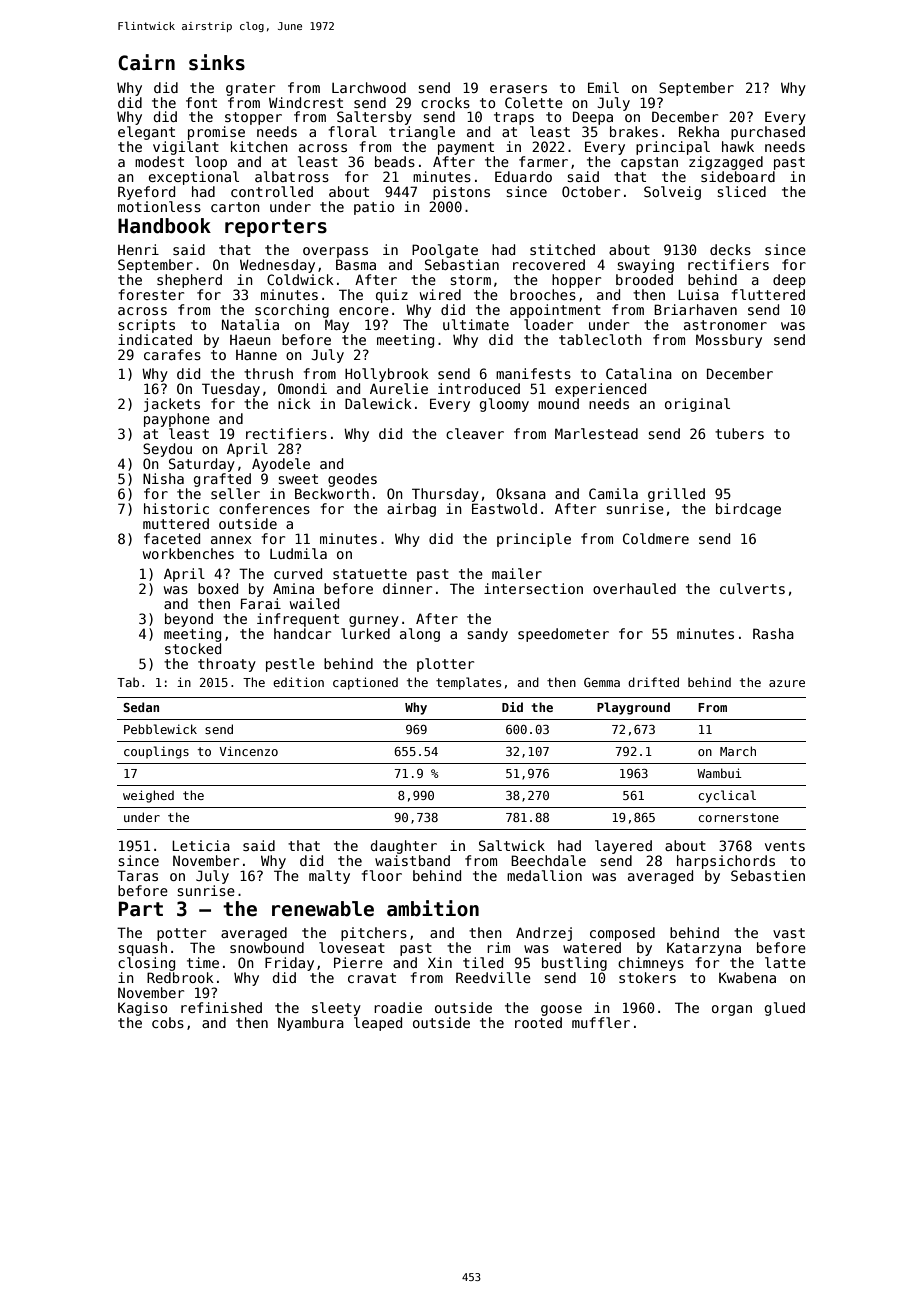  Describe the element at coordinates (634, 588) in the image. I see `overhauled` at that location.
